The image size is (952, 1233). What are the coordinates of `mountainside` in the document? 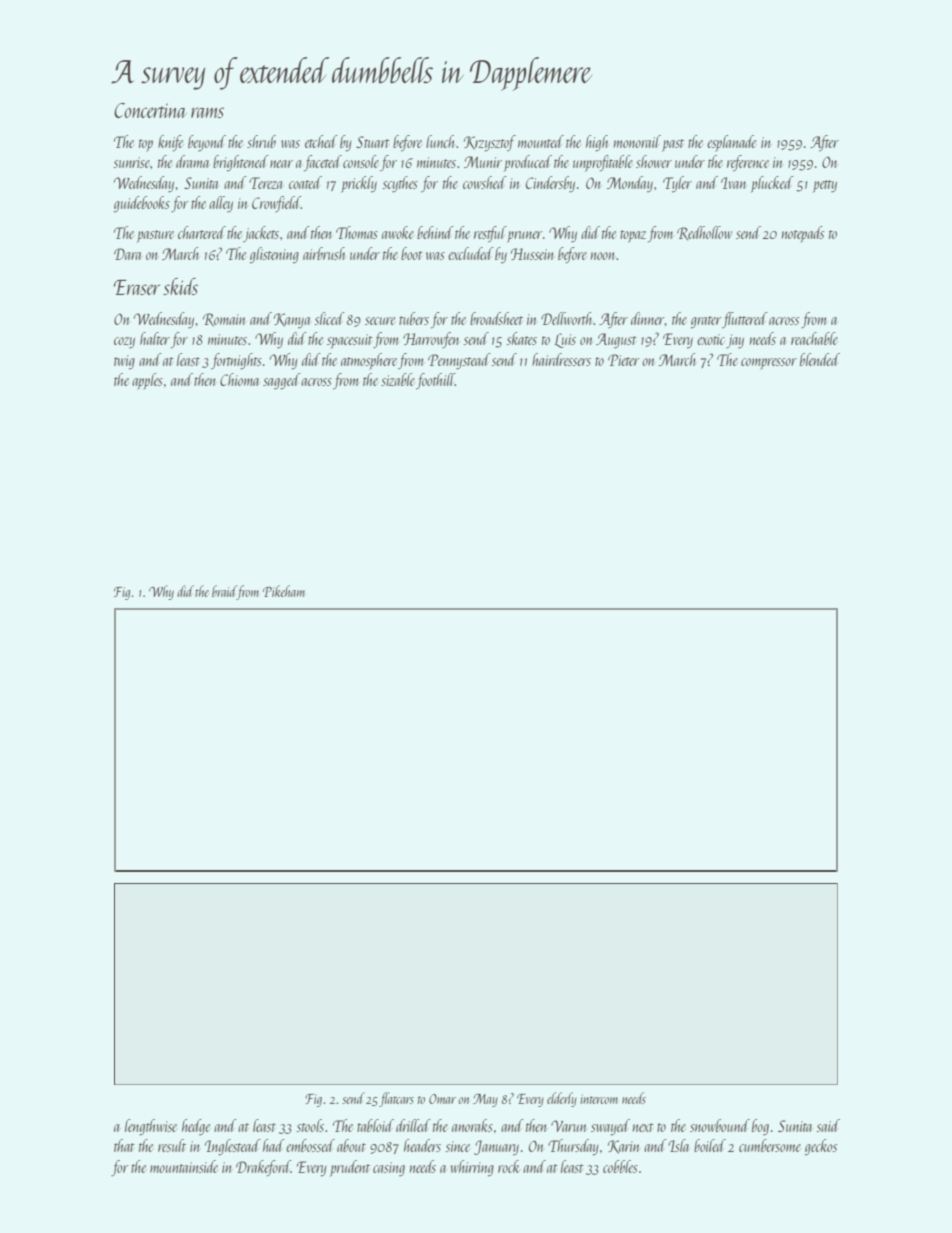 It's located at (184, 1166).
